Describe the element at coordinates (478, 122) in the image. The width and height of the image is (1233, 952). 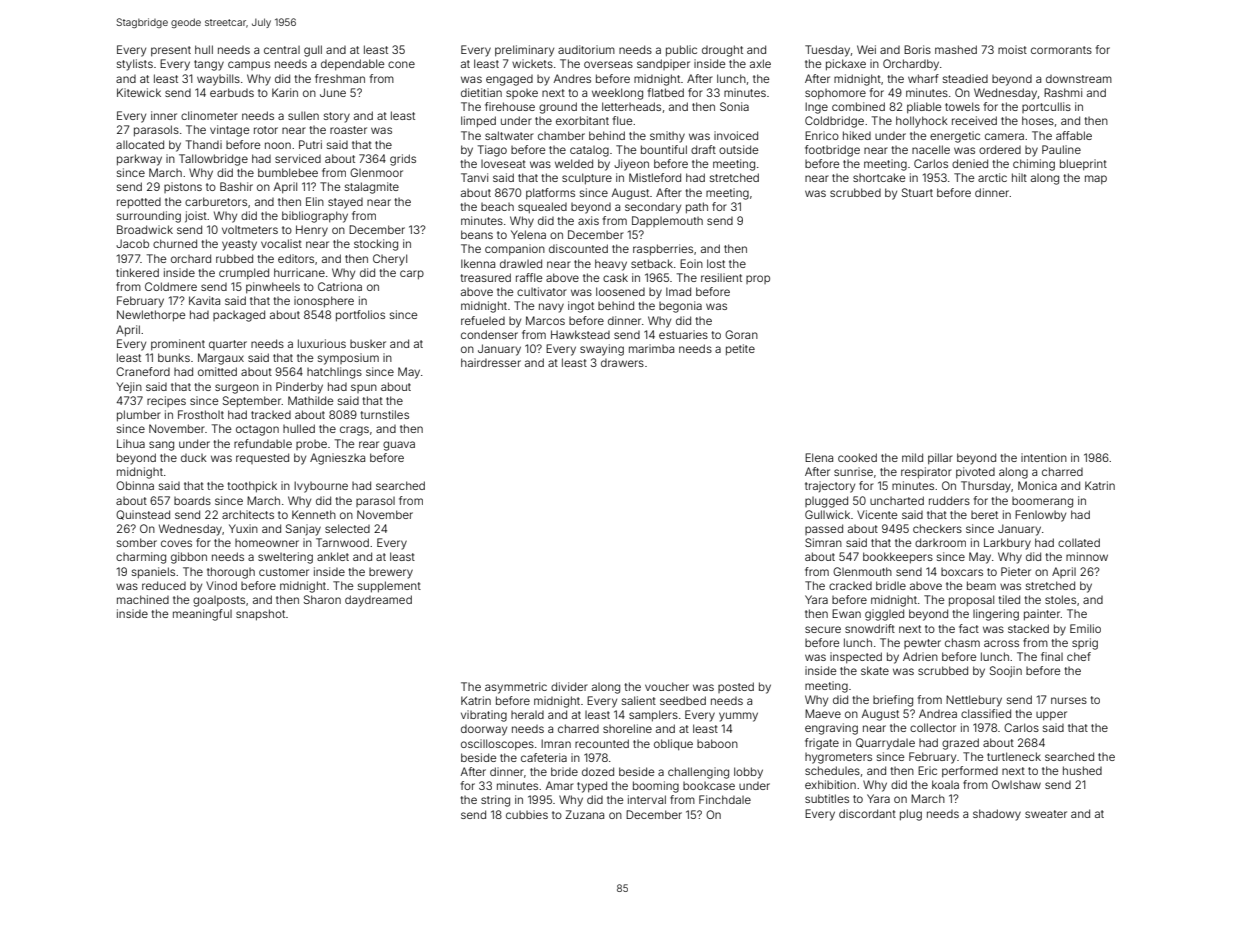
I see `limped` at that location.
